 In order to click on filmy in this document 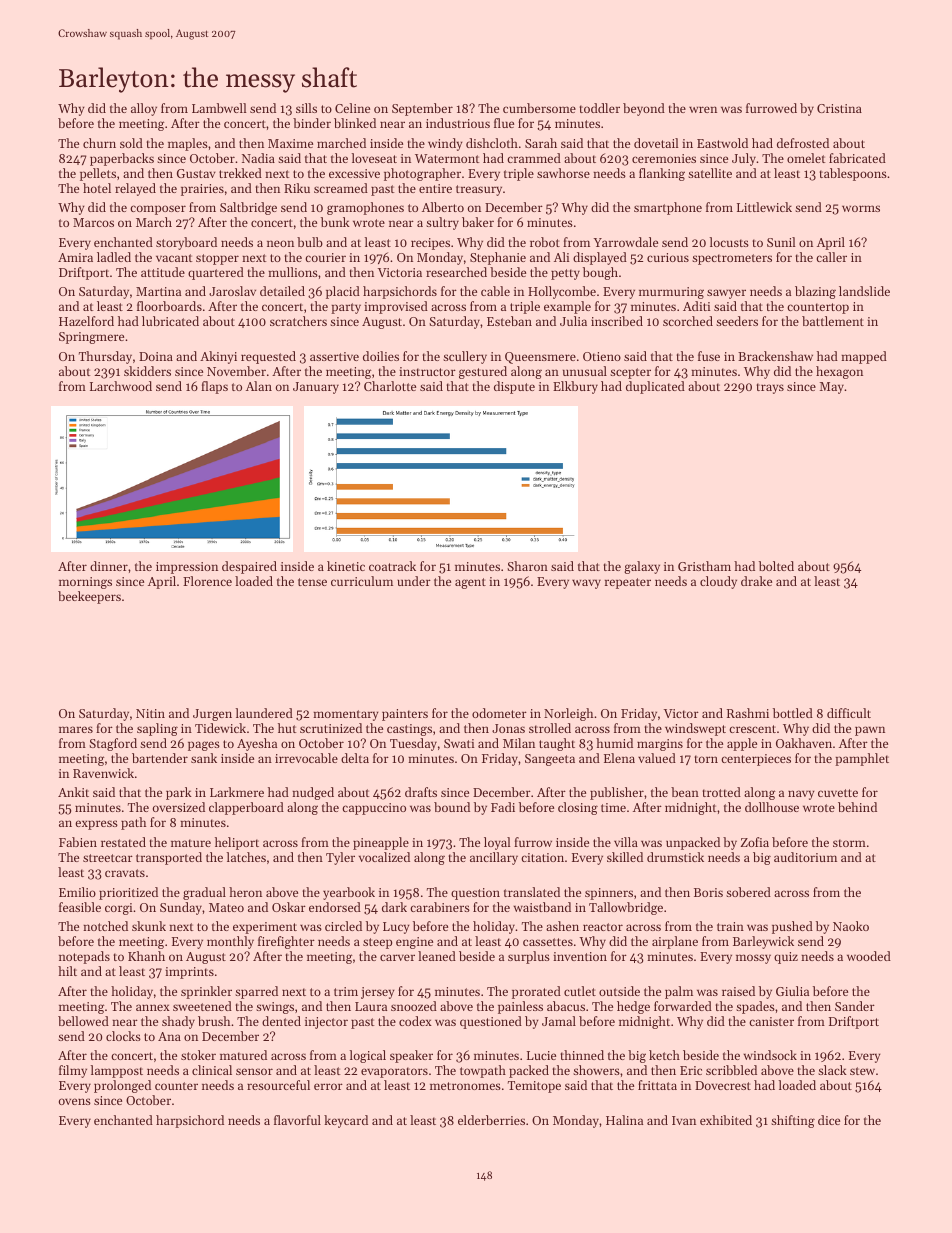, I will do `click(73, 1071)`.
